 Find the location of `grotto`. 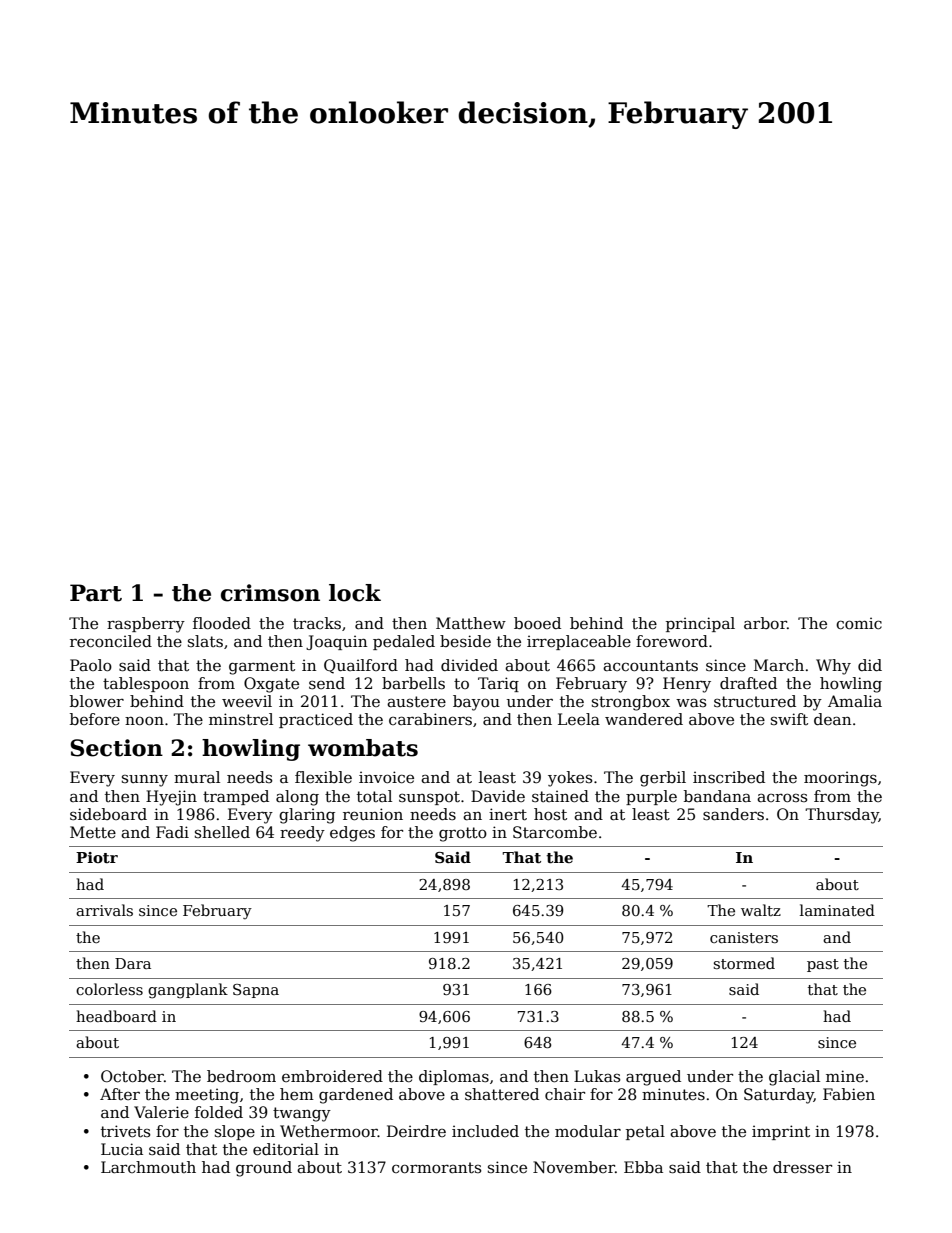

grotto is located at coordinates (463, 834).
